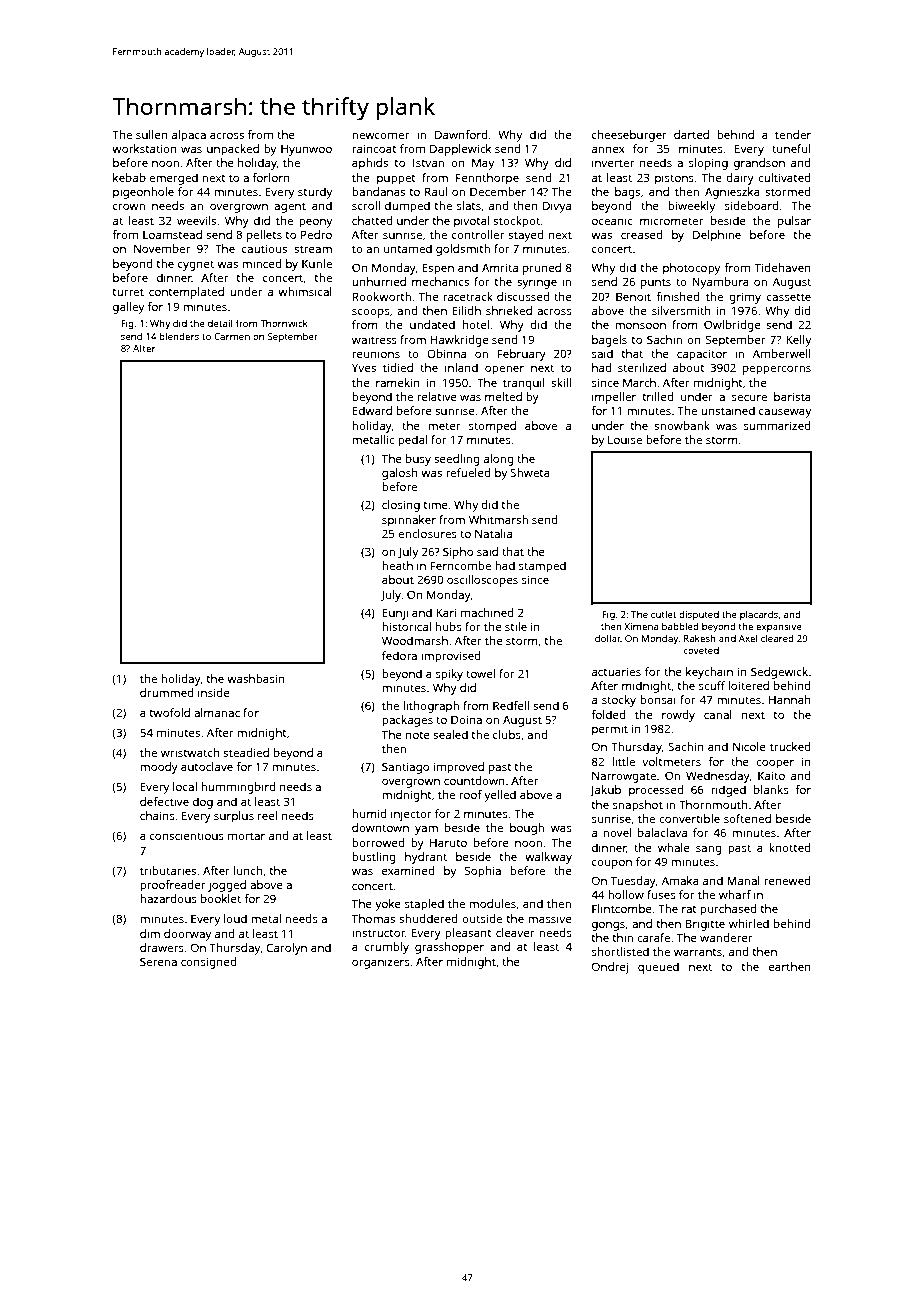  What do you see at coordinates (658, 968) in the screenshot?
I see `queued` at bounding box center [658, 968].
